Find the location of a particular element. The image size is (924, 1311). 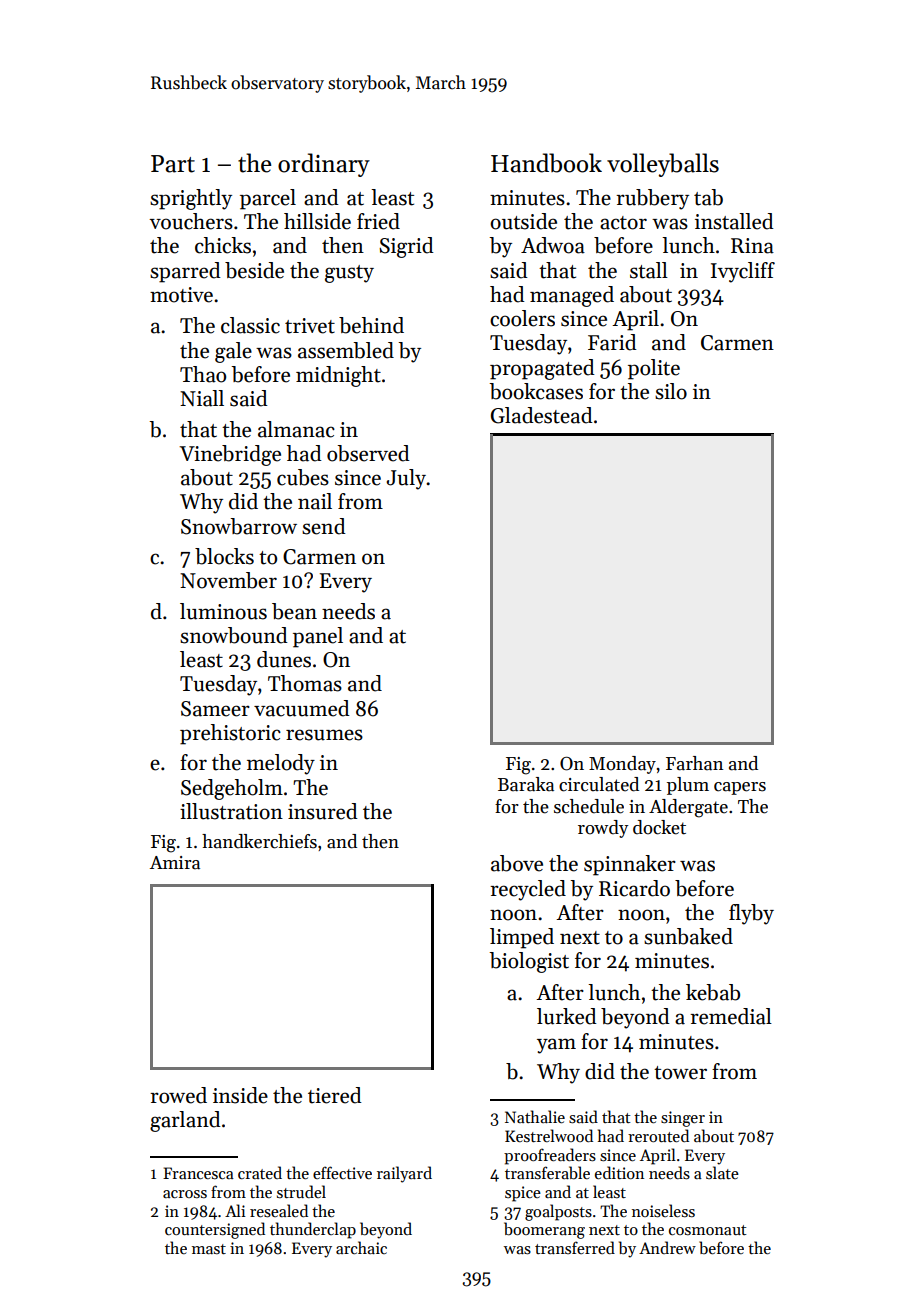

prehistoric is located at coordinates (230, 734).
